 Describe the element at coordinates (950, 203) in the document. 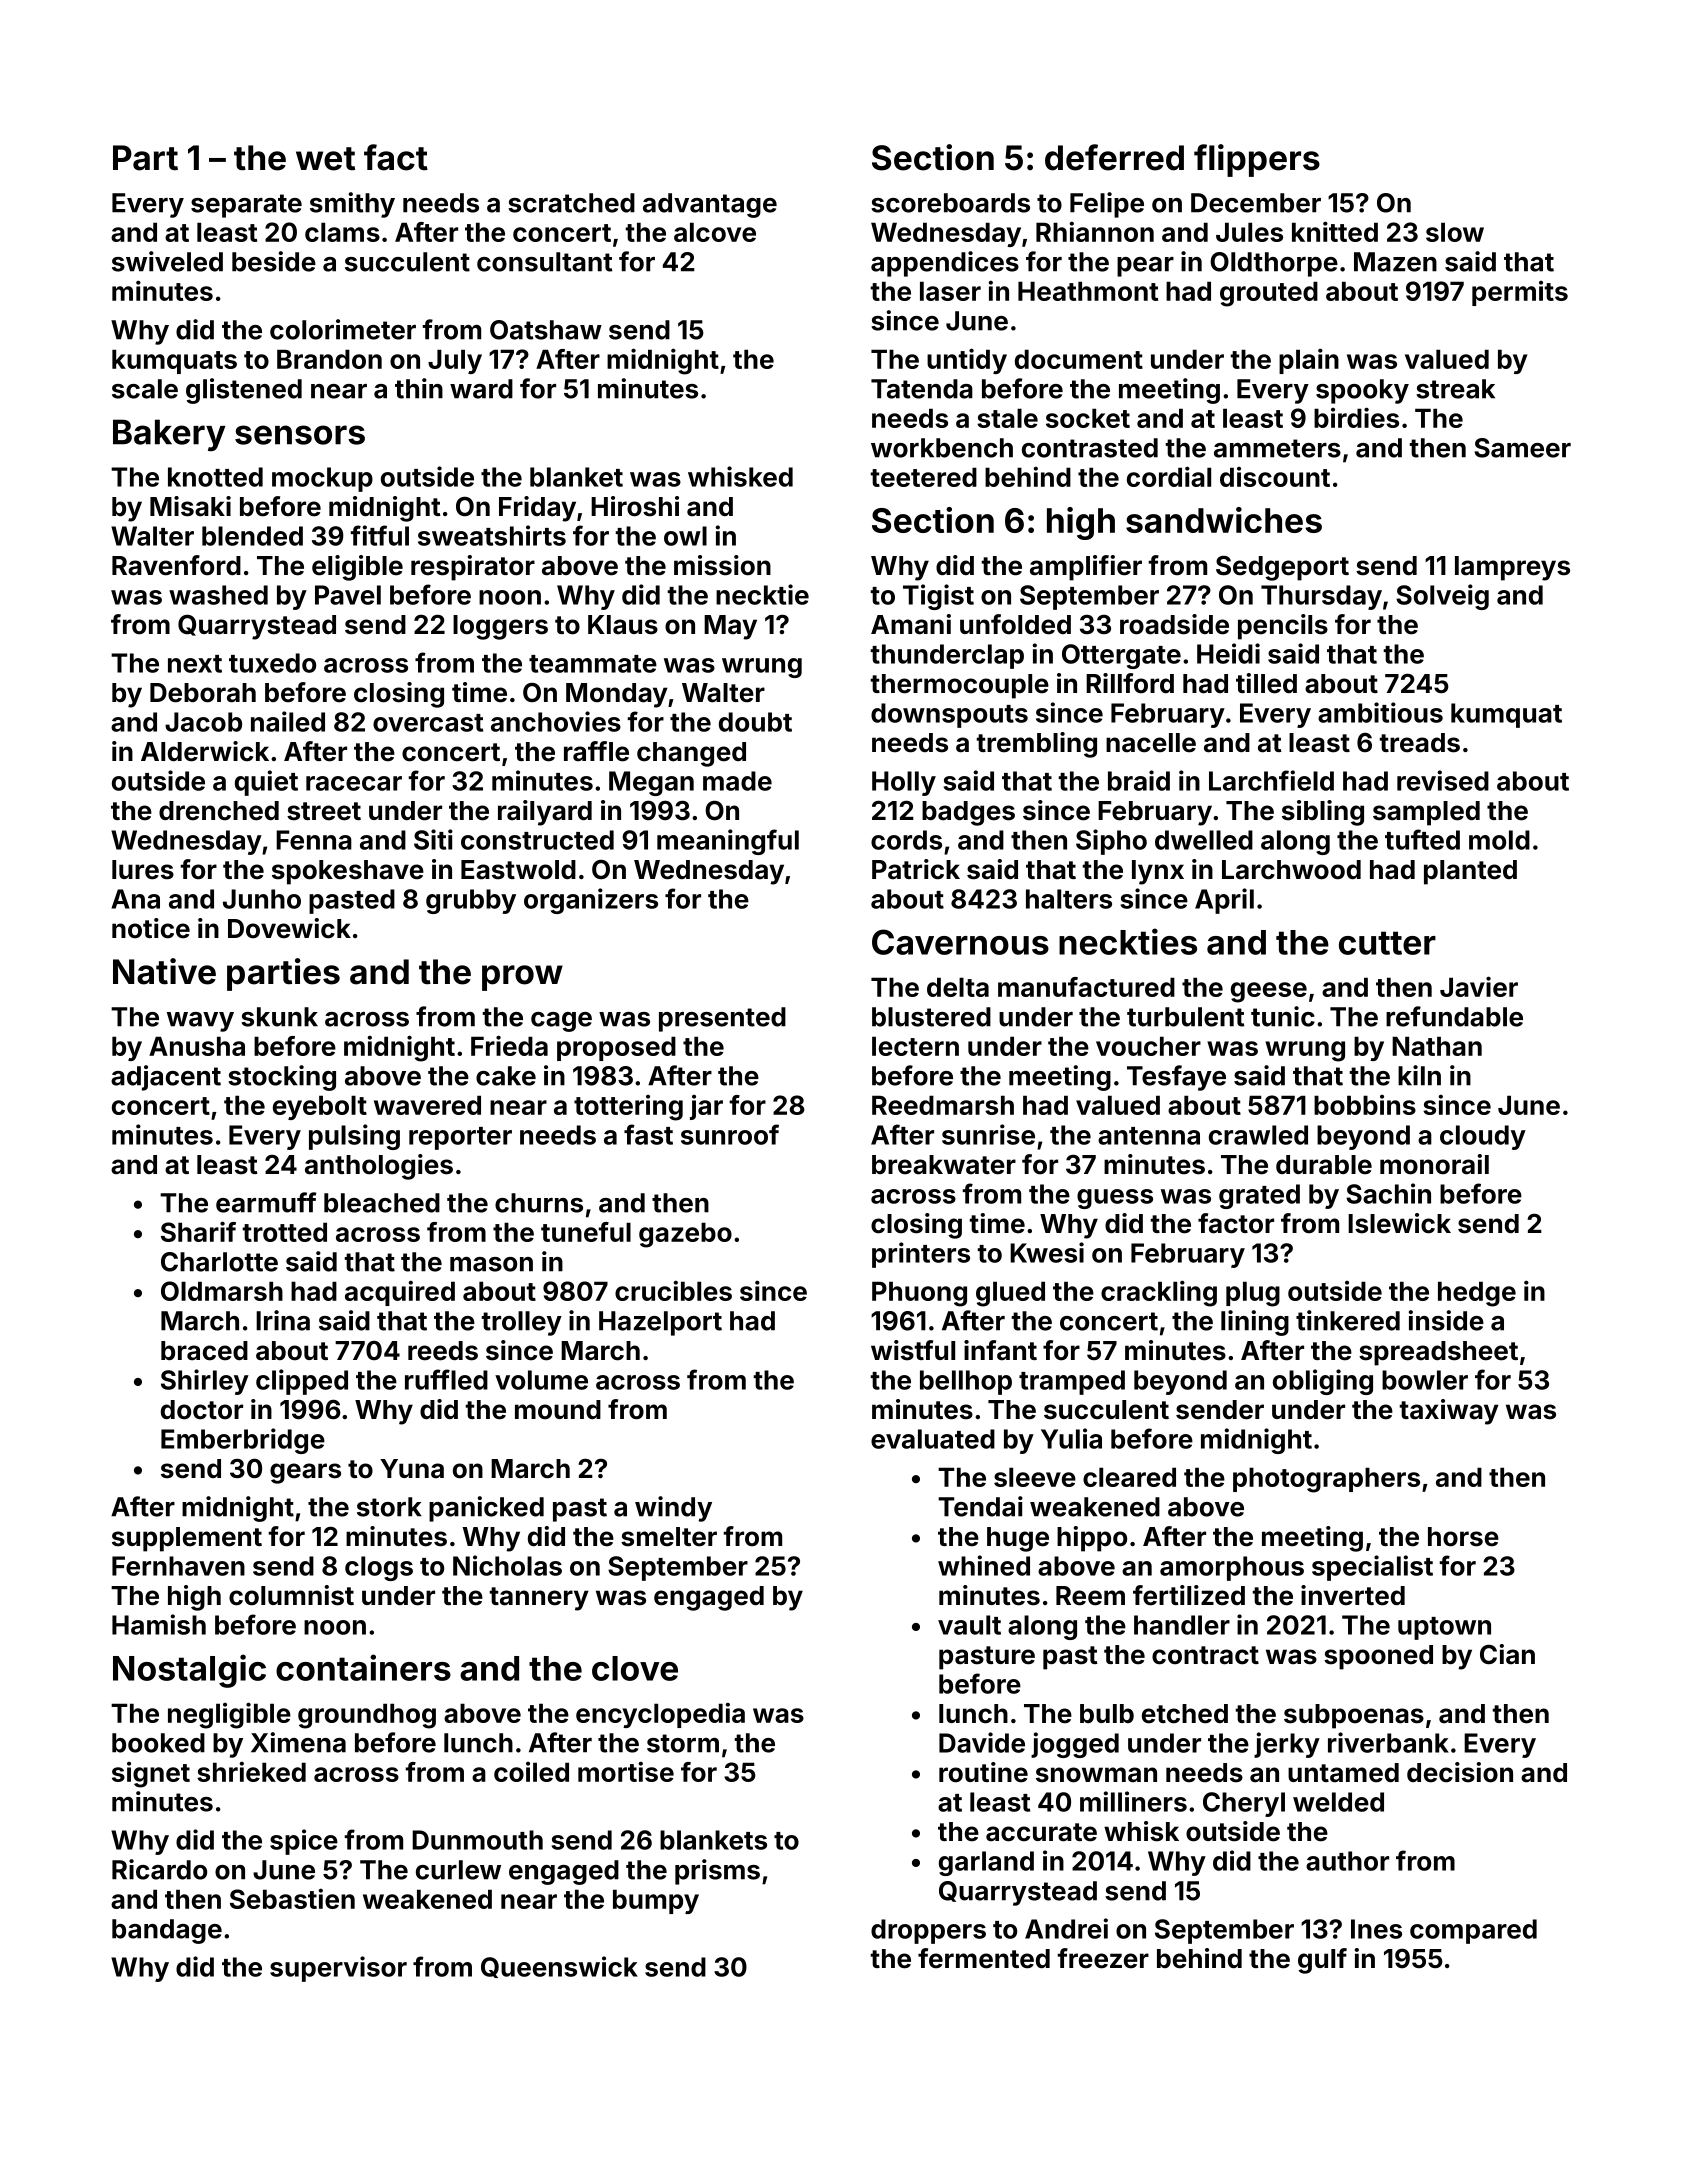

I see `scoreboards` at that location.
